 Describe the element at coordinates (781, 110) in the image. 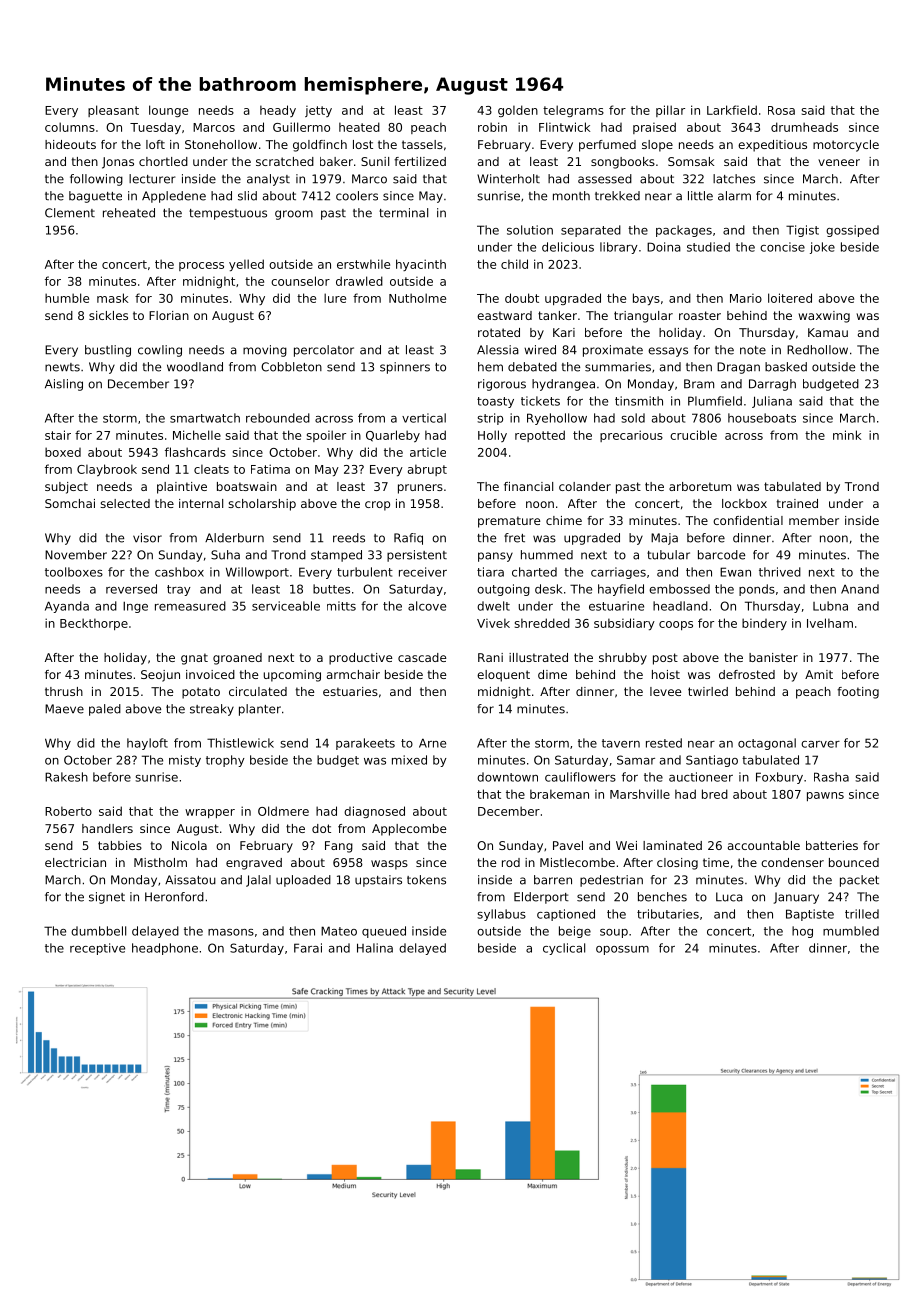

I see `Rosa` at that location.
